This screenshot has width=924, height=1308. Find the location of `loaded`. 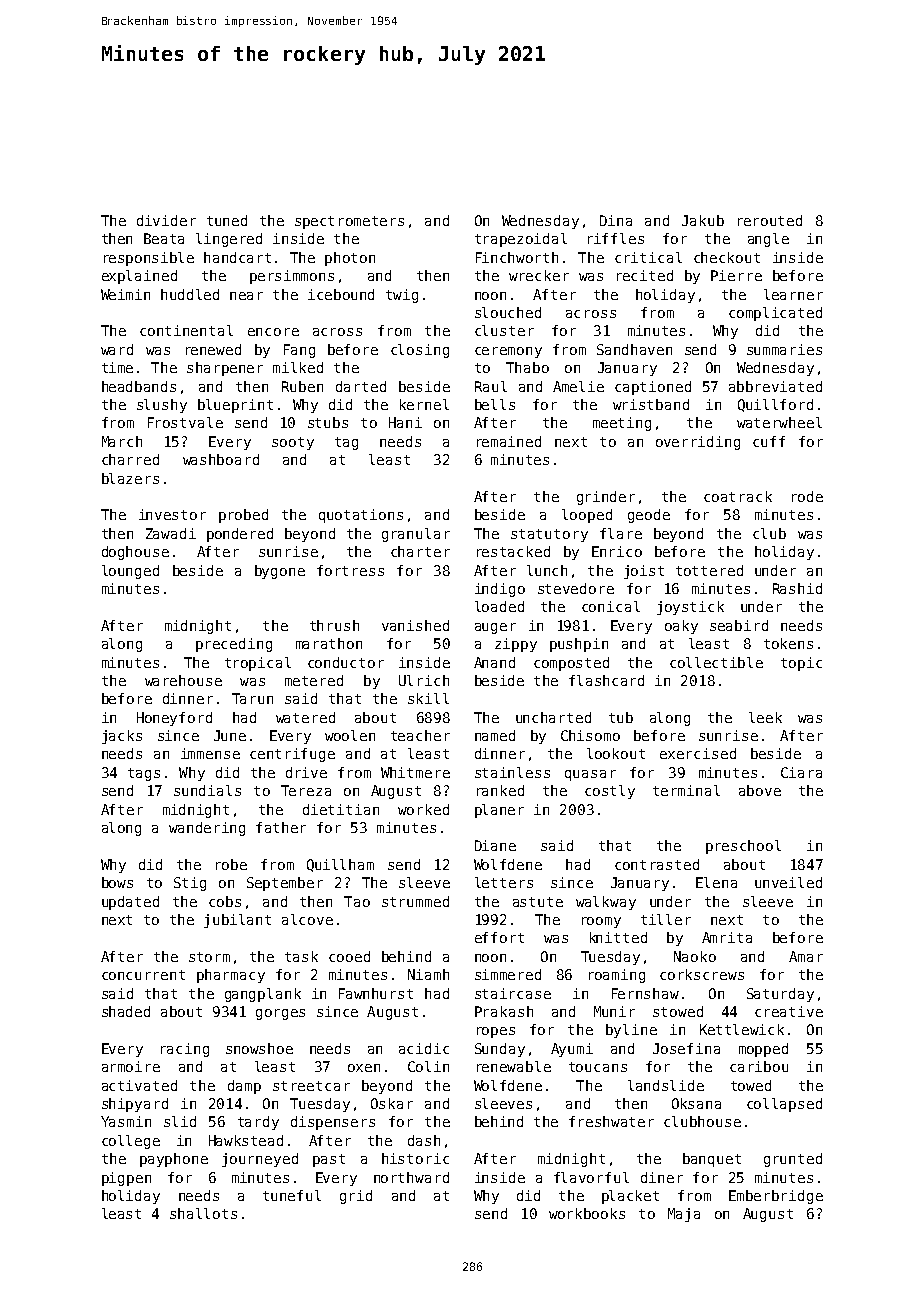

loaded is located at coordinates (499, 606).
